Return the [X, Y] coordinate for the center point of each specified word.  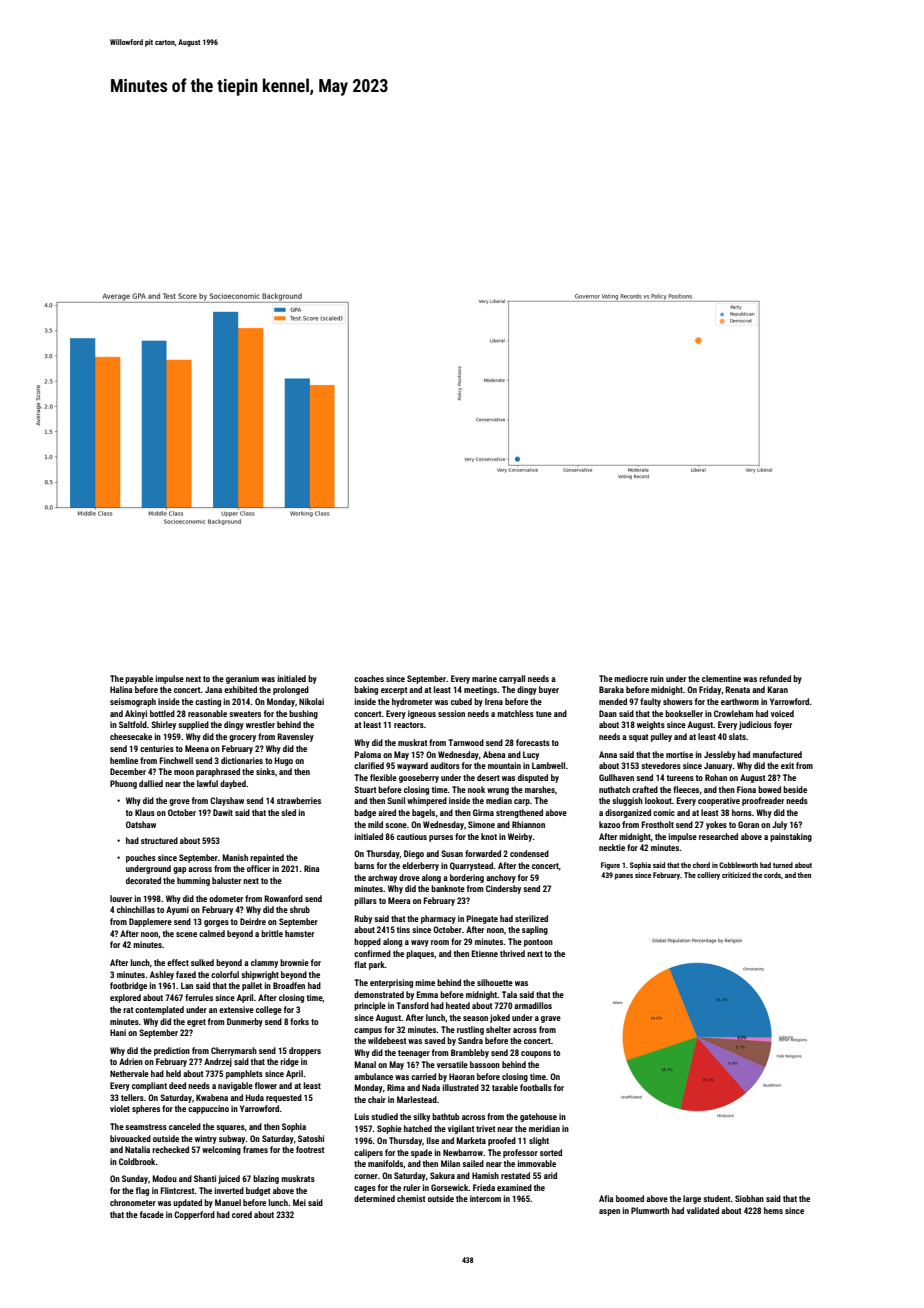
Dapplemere [150, 922]
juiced [229, 1179]
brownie [294, 962]
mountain [504, 765]
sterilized [531, 918]
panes [624, 877]
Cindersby [503, 889]
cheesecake [131, 736]
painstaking [791, 837]
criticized [736, 875]
